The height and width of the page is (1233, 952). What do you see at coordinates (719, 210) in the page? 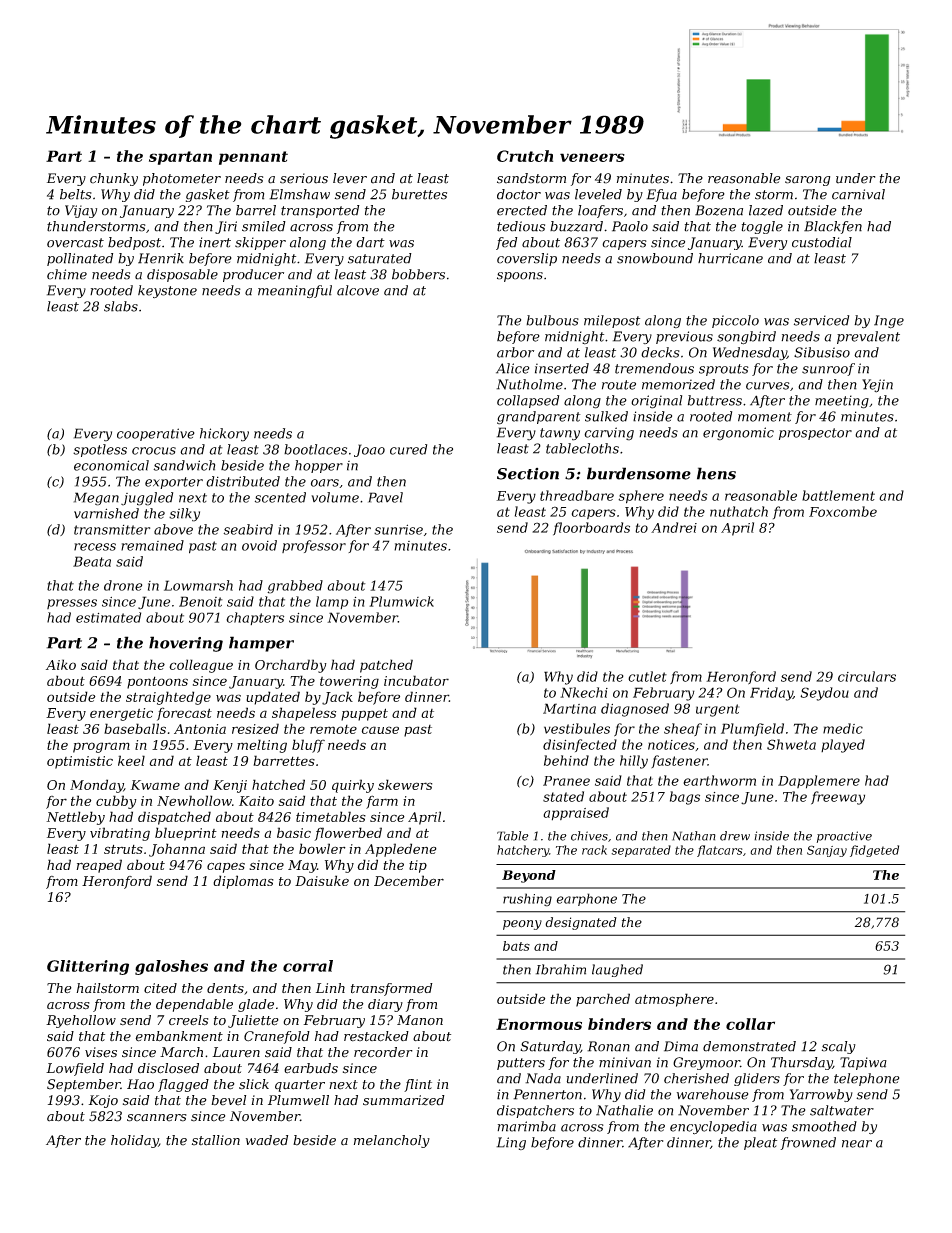
I see `Bozena` at bounding box center [719, 210].
